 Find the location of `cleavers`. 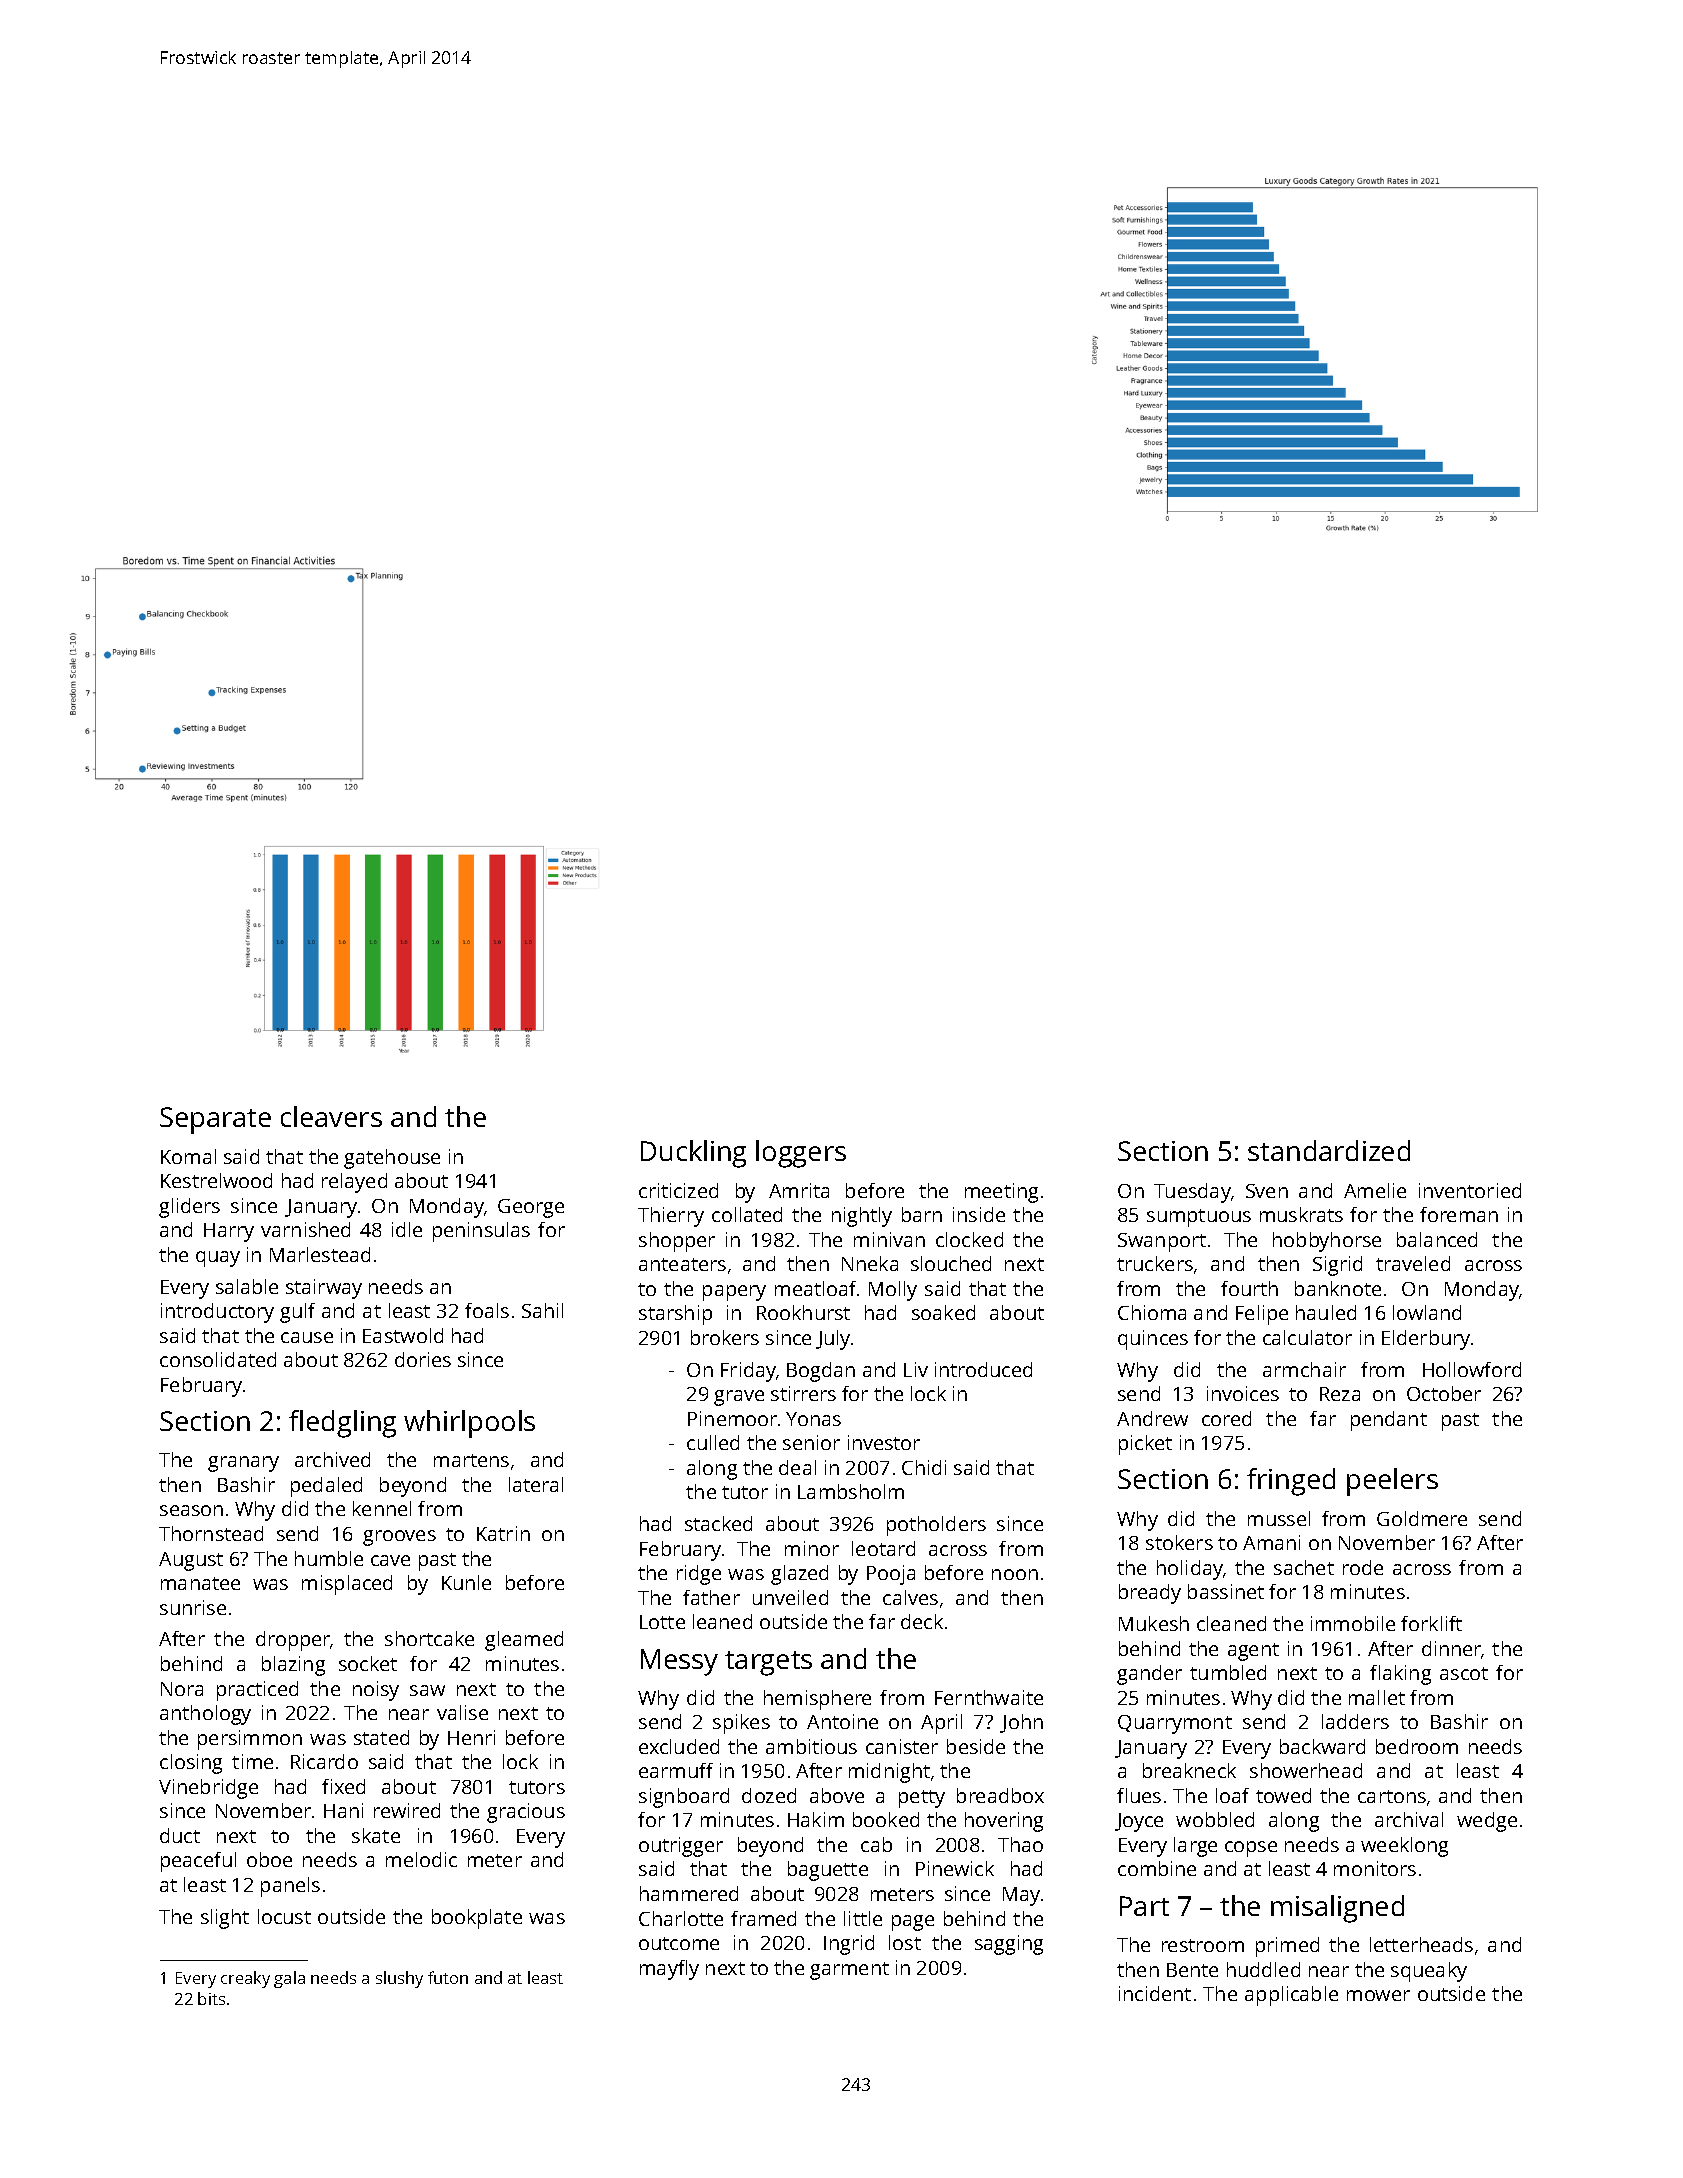

cleavers is located at coordinates (331, 1116).
